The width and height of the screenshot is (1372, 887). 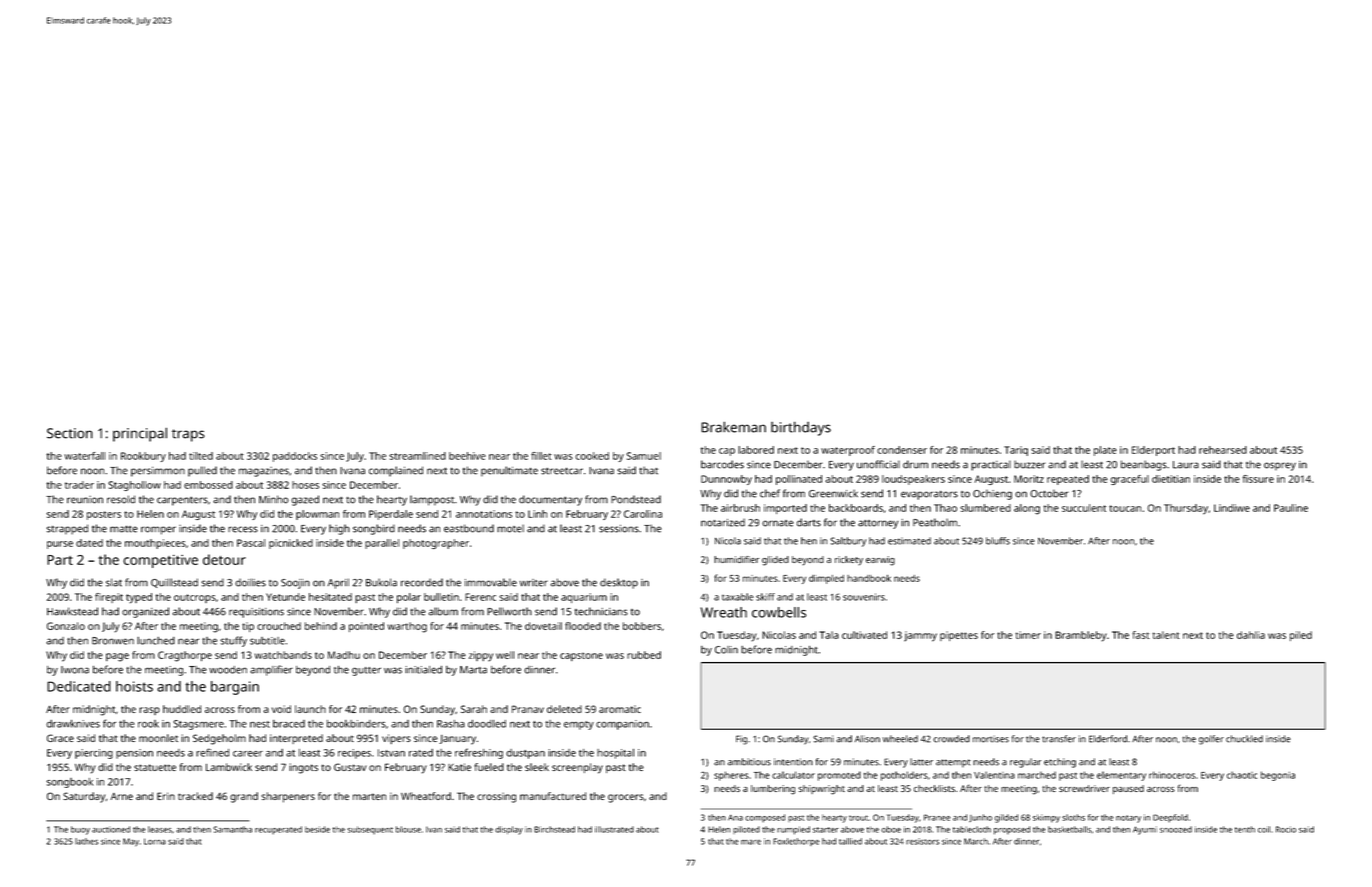 What do you see at coordinates (751, 842) in the screenshot?
I see `mare` at bounding box center [751, 842].
